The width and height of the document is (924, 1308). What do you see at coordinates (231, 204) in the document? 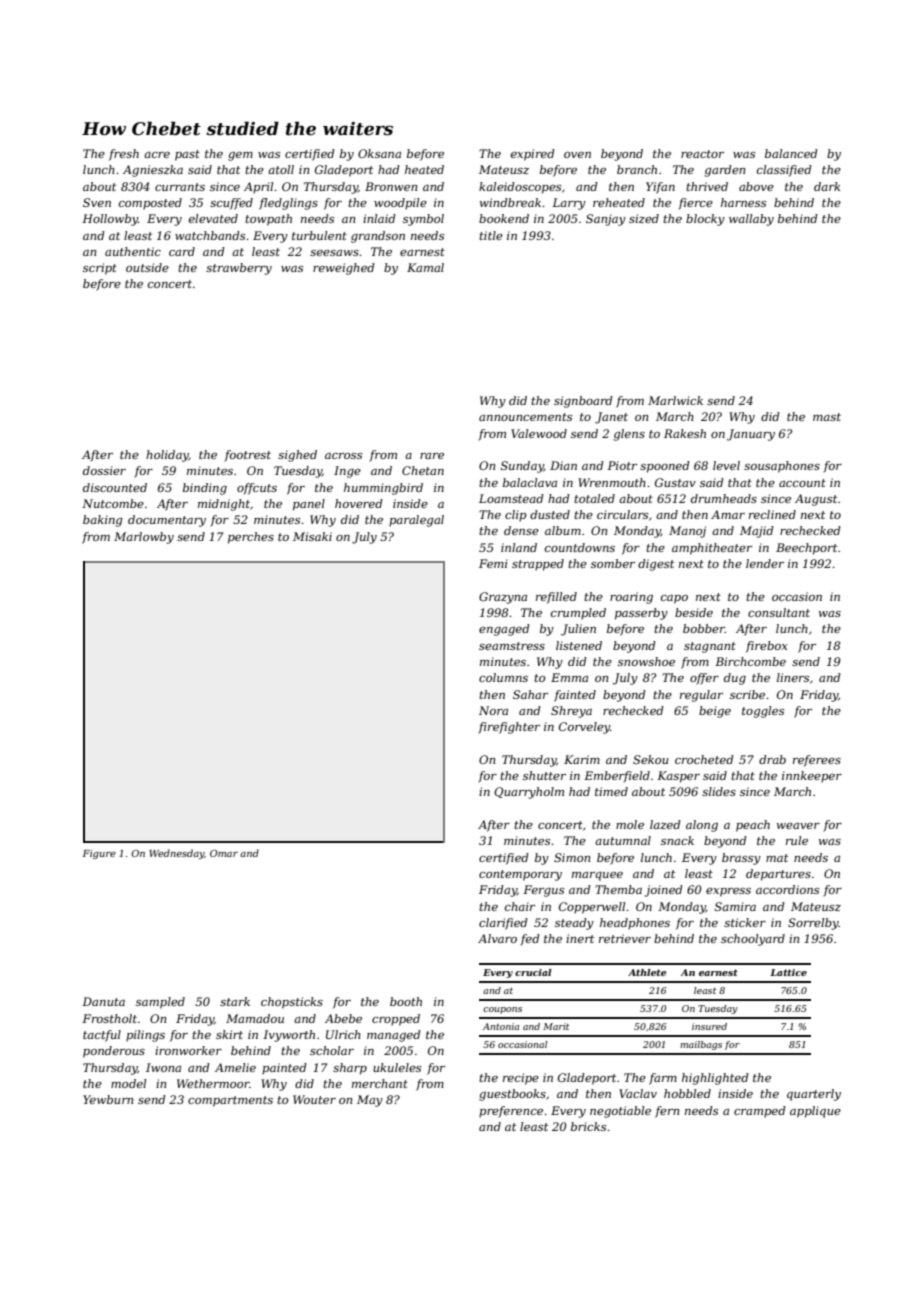
I see `scuffed` at bounding box center [231, 204].
